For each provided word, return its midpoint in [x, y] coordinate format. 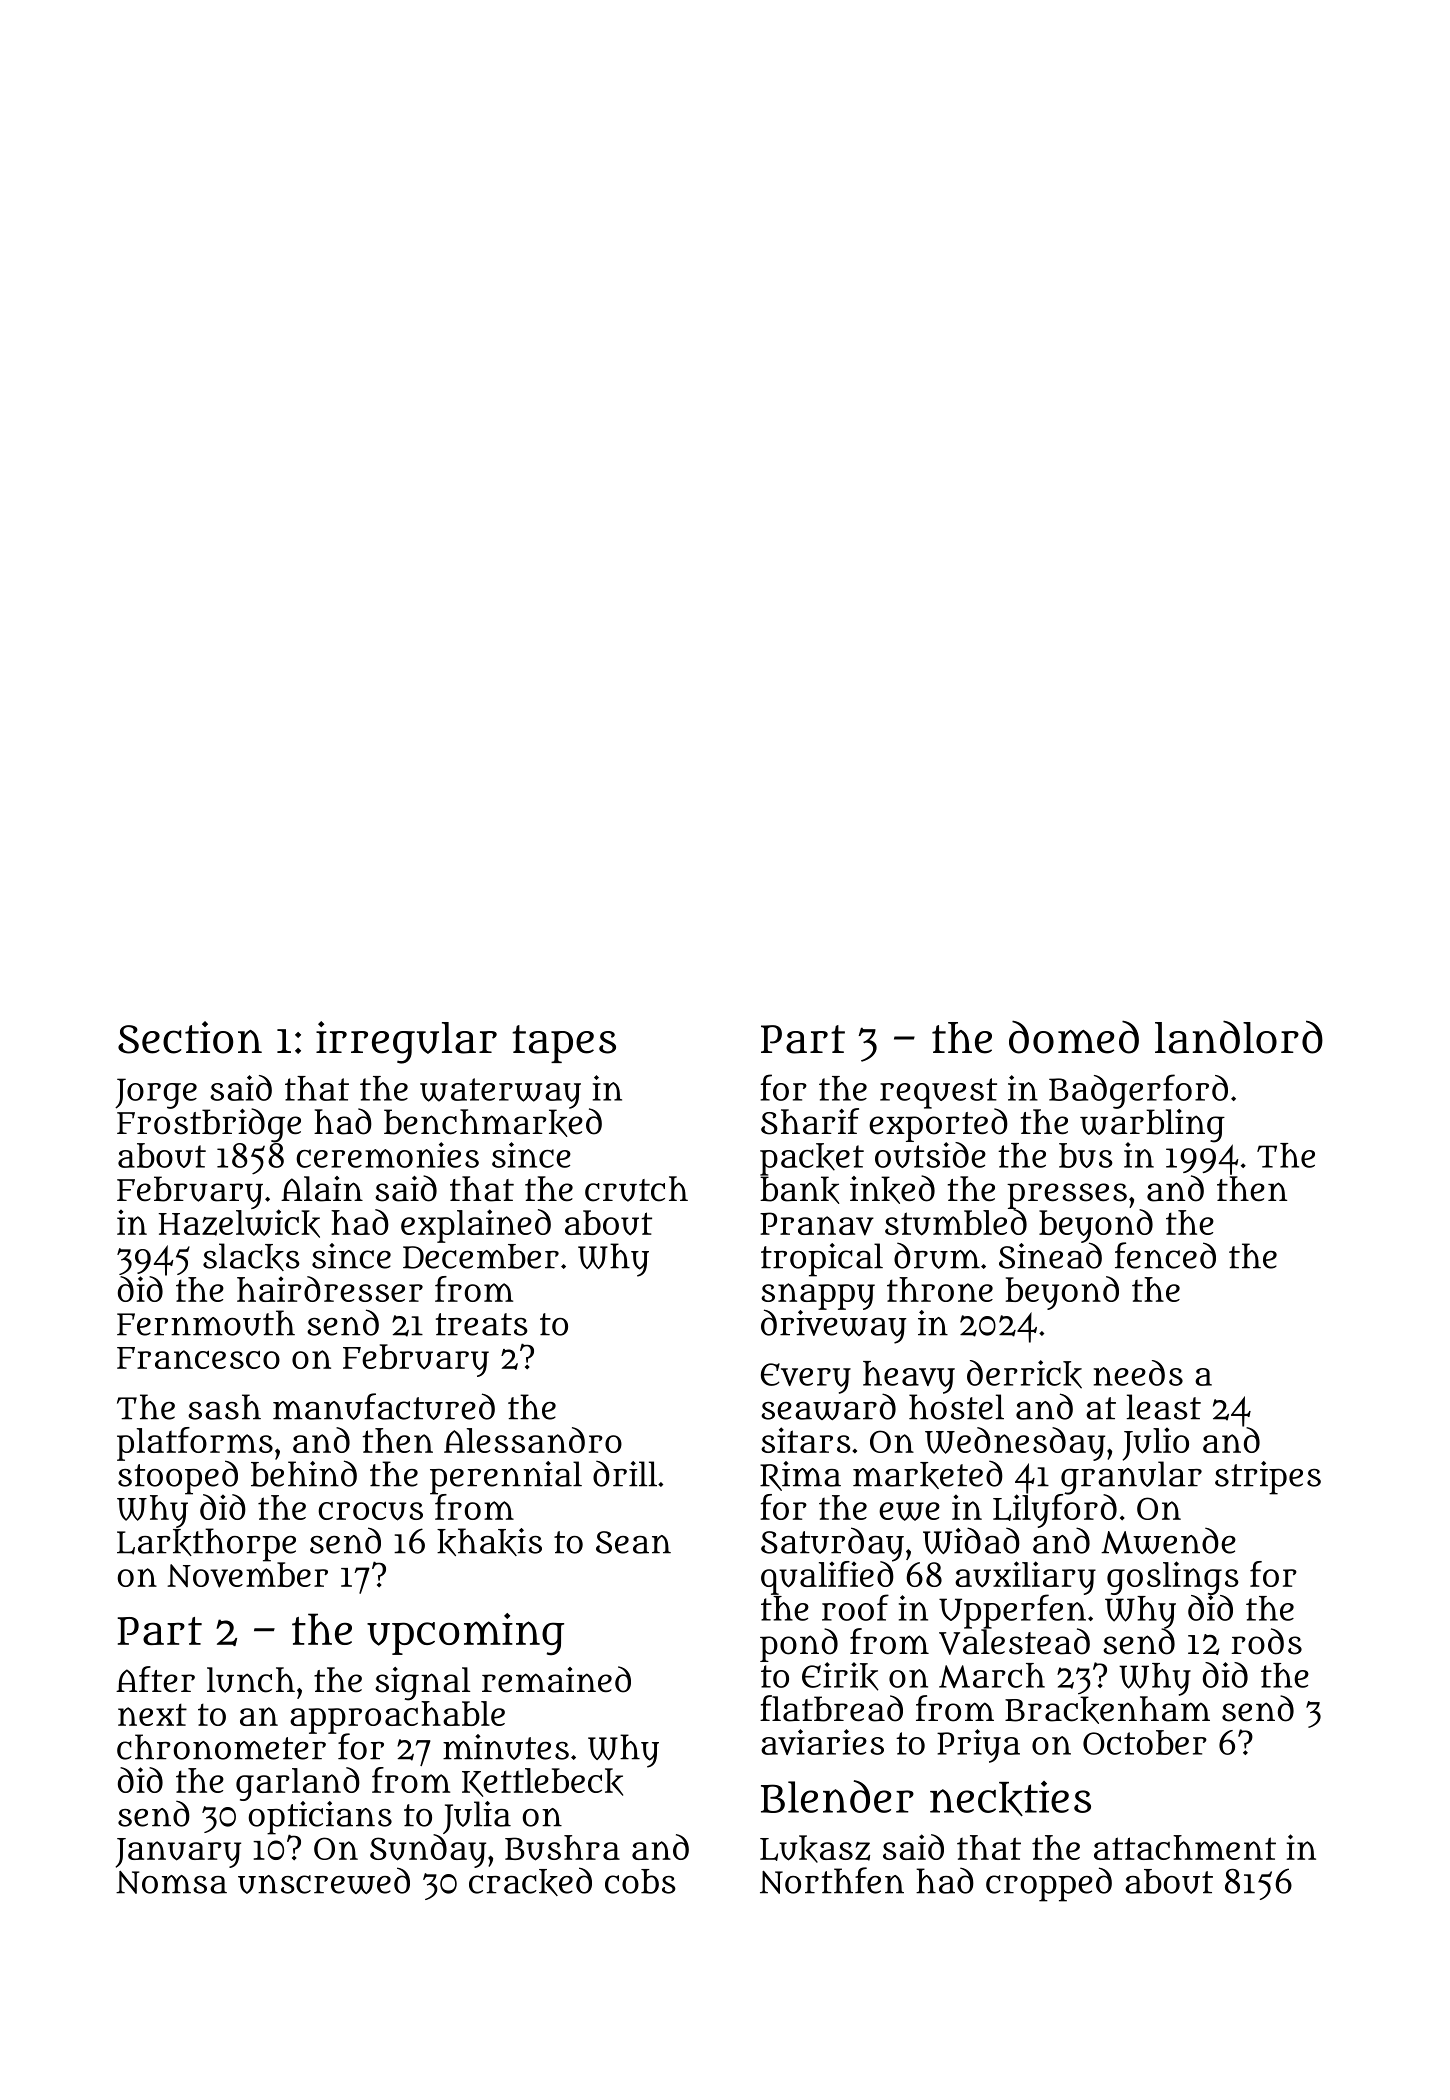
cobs [640, 1881]
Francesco [198, 1358]
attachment [1185, 1847]
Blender [837, 1796]
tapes [564, 1044]
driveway [834, 1327]
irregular [406, 1042]
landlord [1239, 1037]
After [155, 1679]
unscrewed [324, 1881]
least [1164, 1407]
